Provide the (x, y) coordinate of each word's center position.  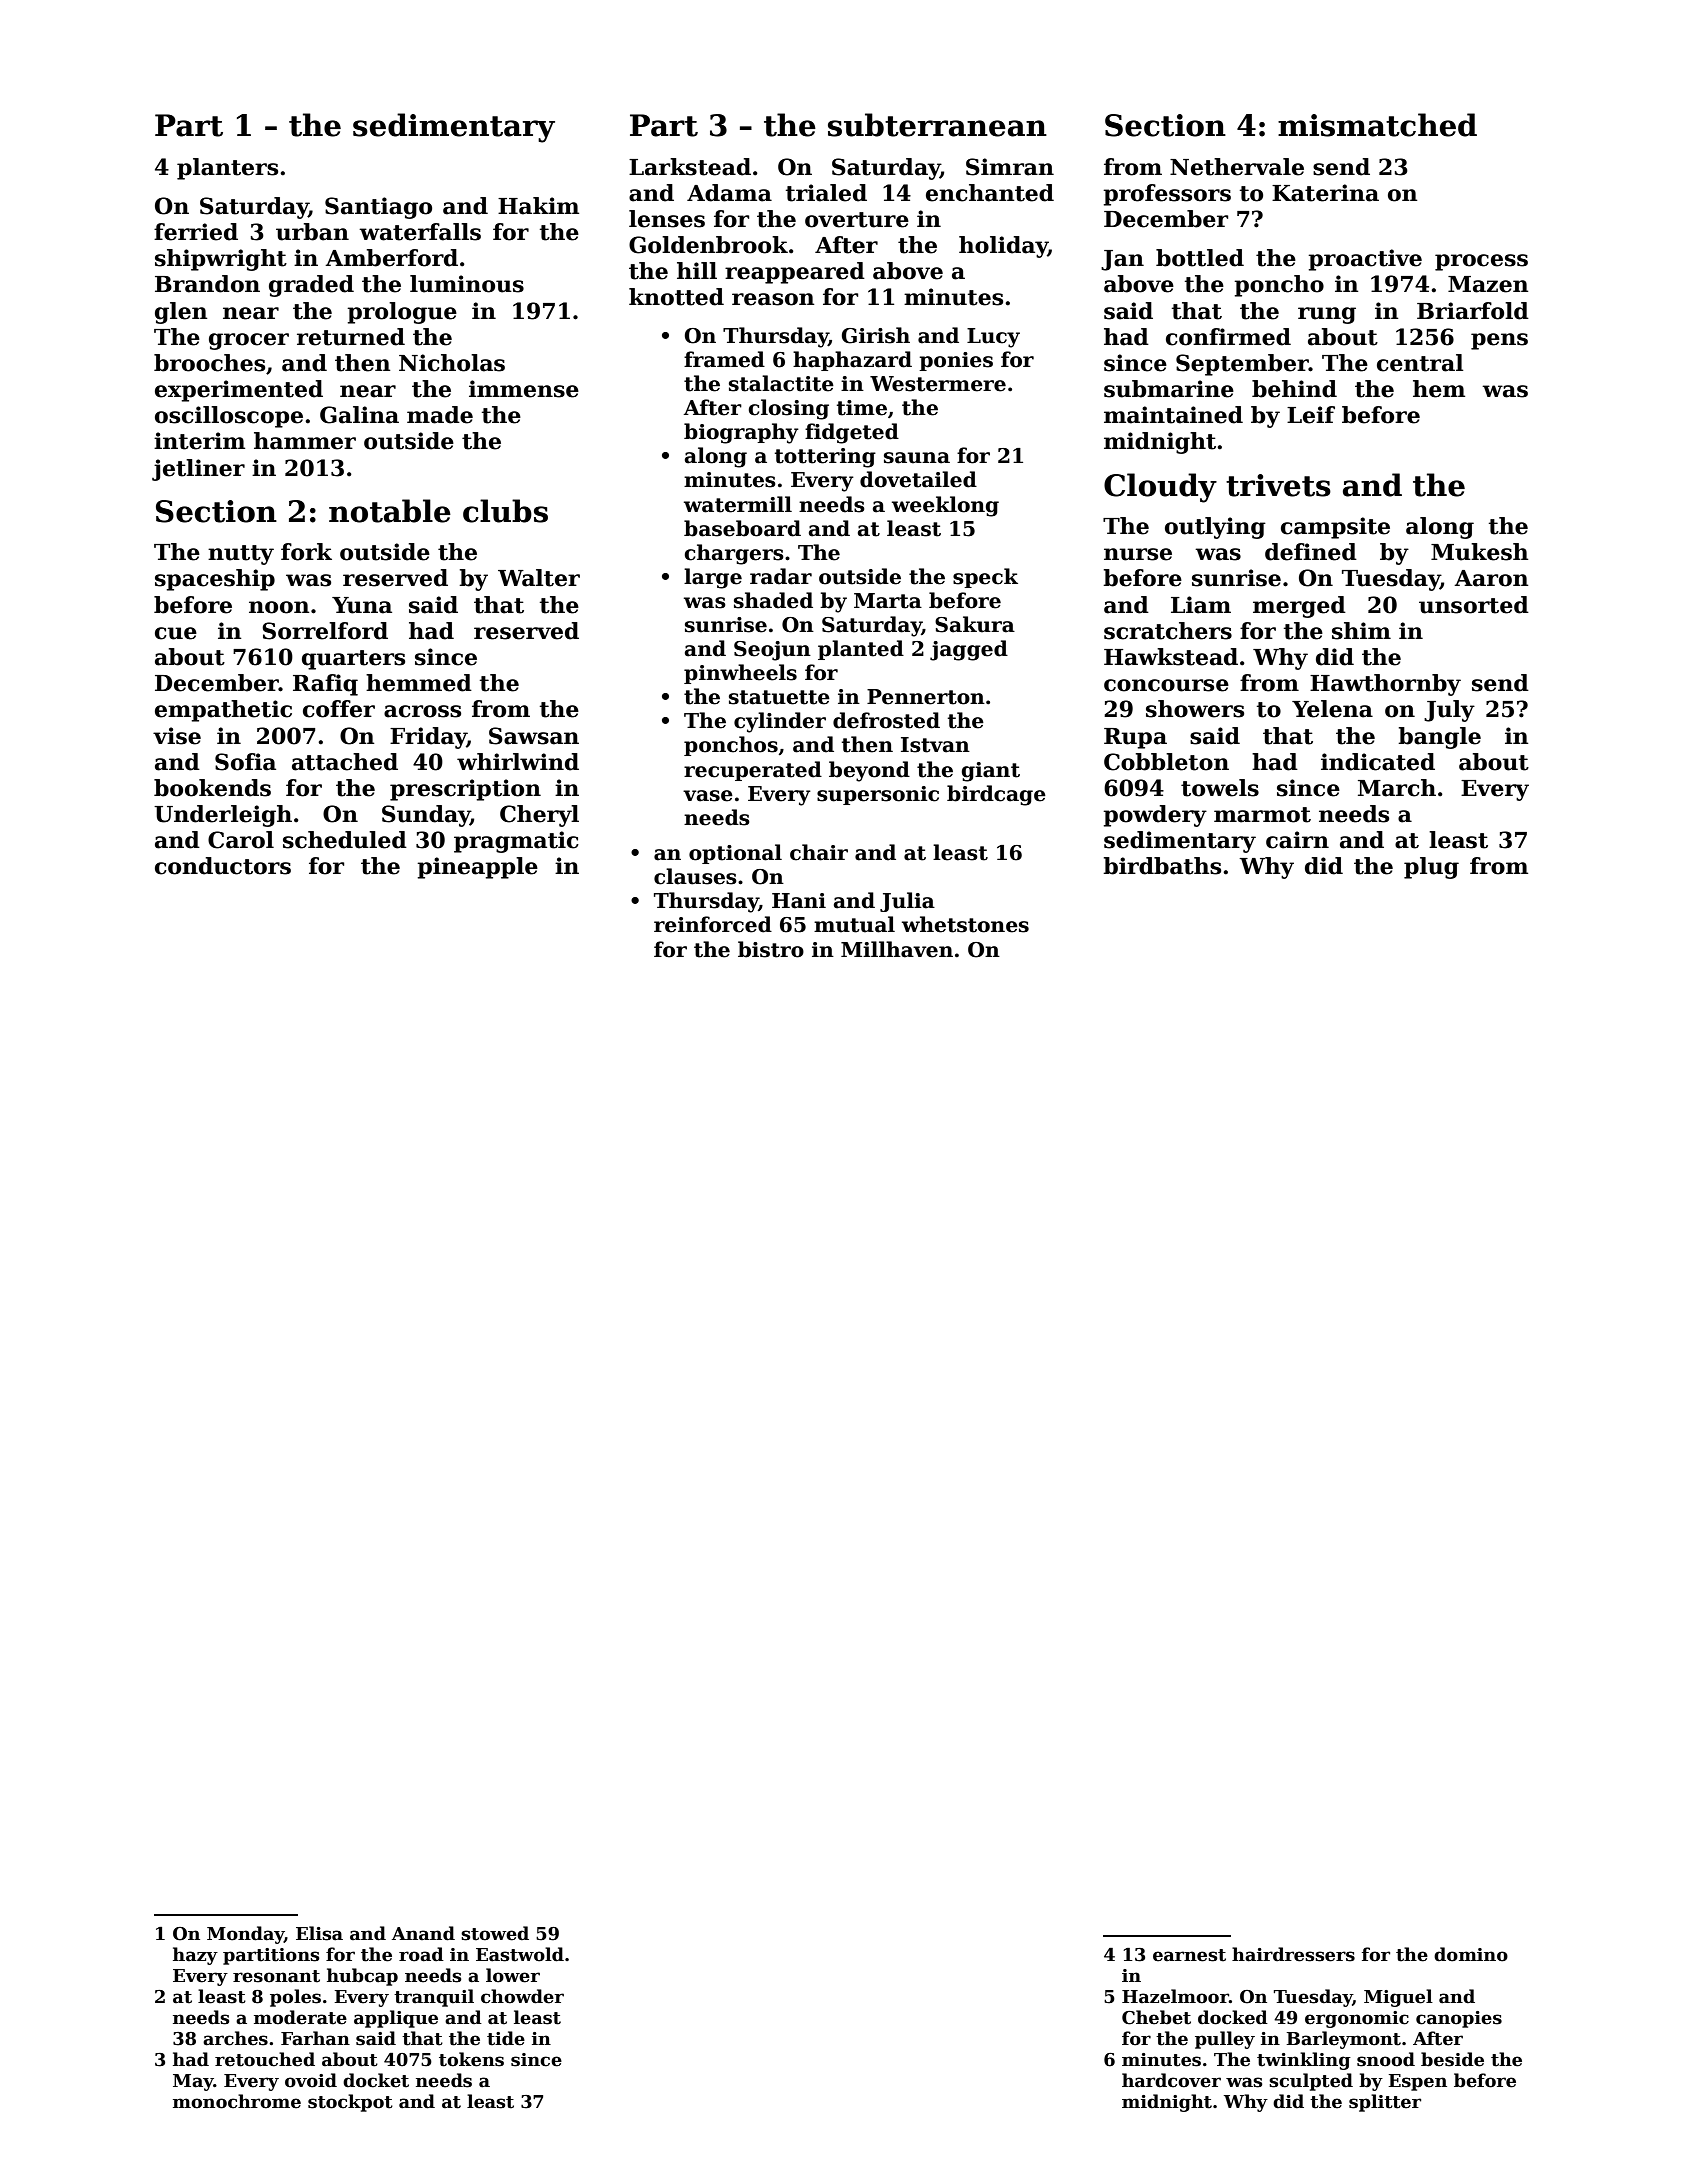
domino (1471, 1954)
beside (1452, 2059)
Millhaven (897, 949)
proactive (1365, 260)
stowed (495, 1933)
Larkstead (690, 167)
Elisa (319, 1933)
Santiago (378, 208)
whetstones (965, 924)
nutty (241, 555)
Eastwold (520, 1954)
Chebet (1156, 2017)
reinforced (713, 924)
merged (1299, 607)
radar (781, 576)
